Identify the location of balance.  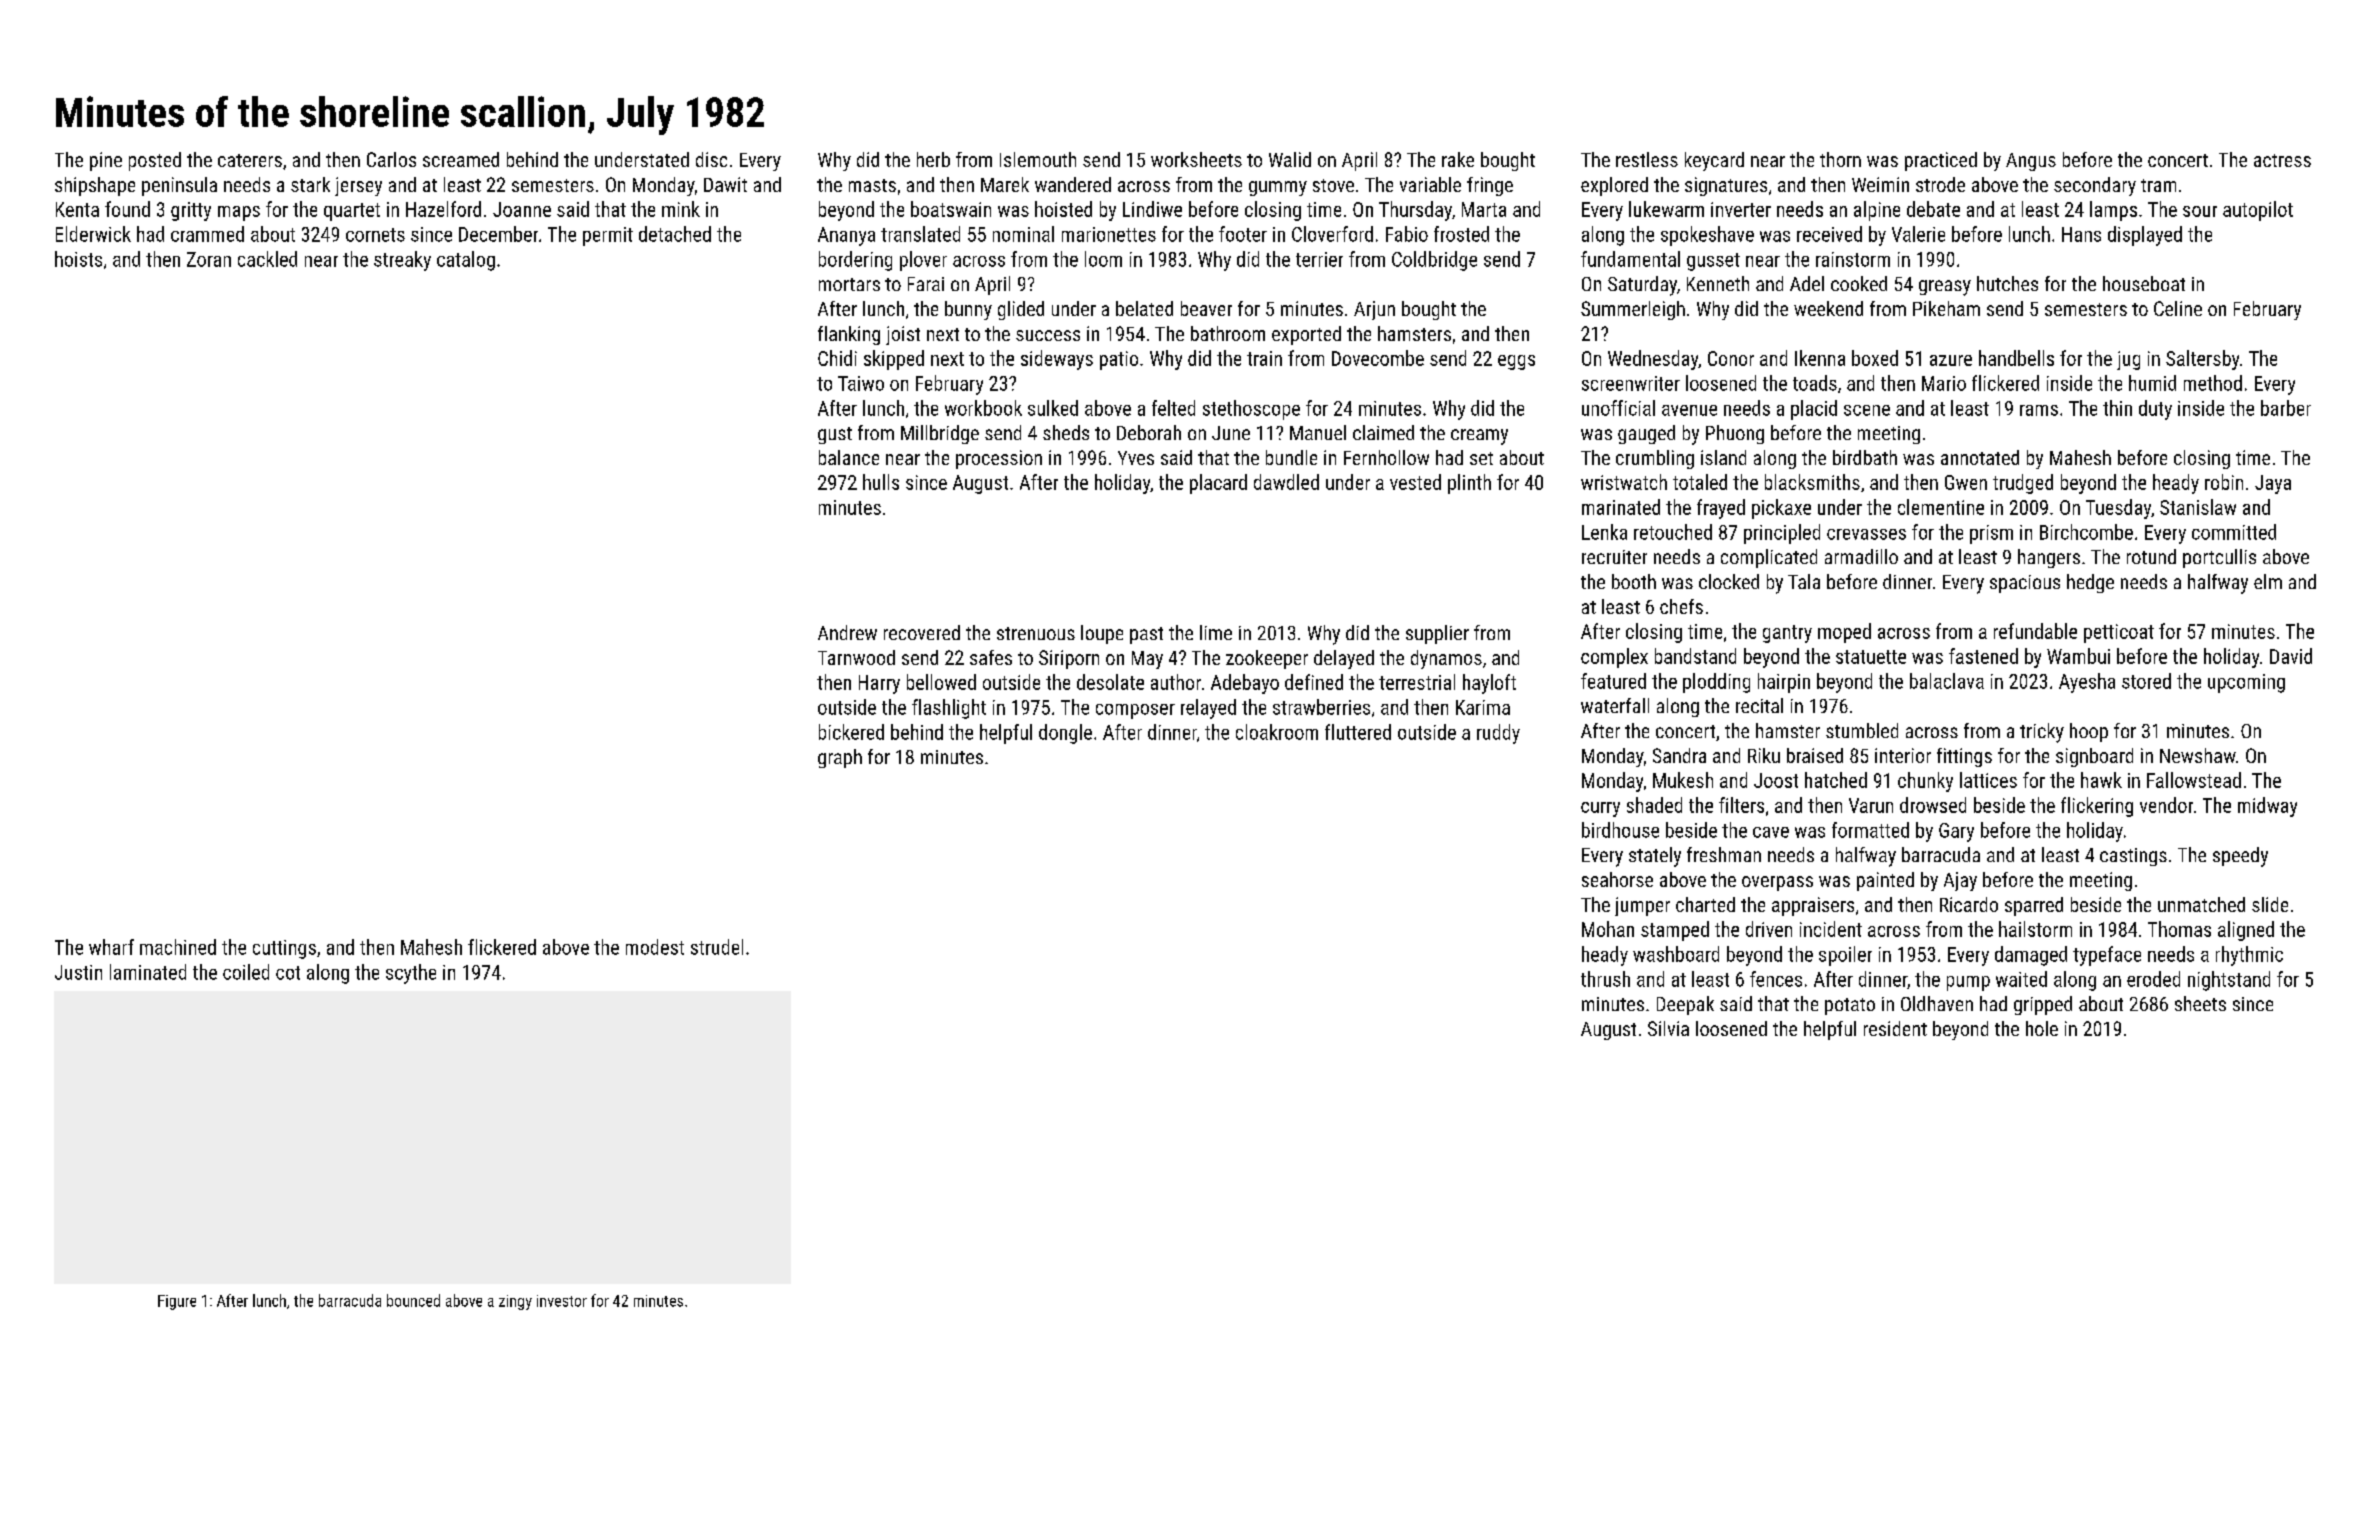
(849, 457).
